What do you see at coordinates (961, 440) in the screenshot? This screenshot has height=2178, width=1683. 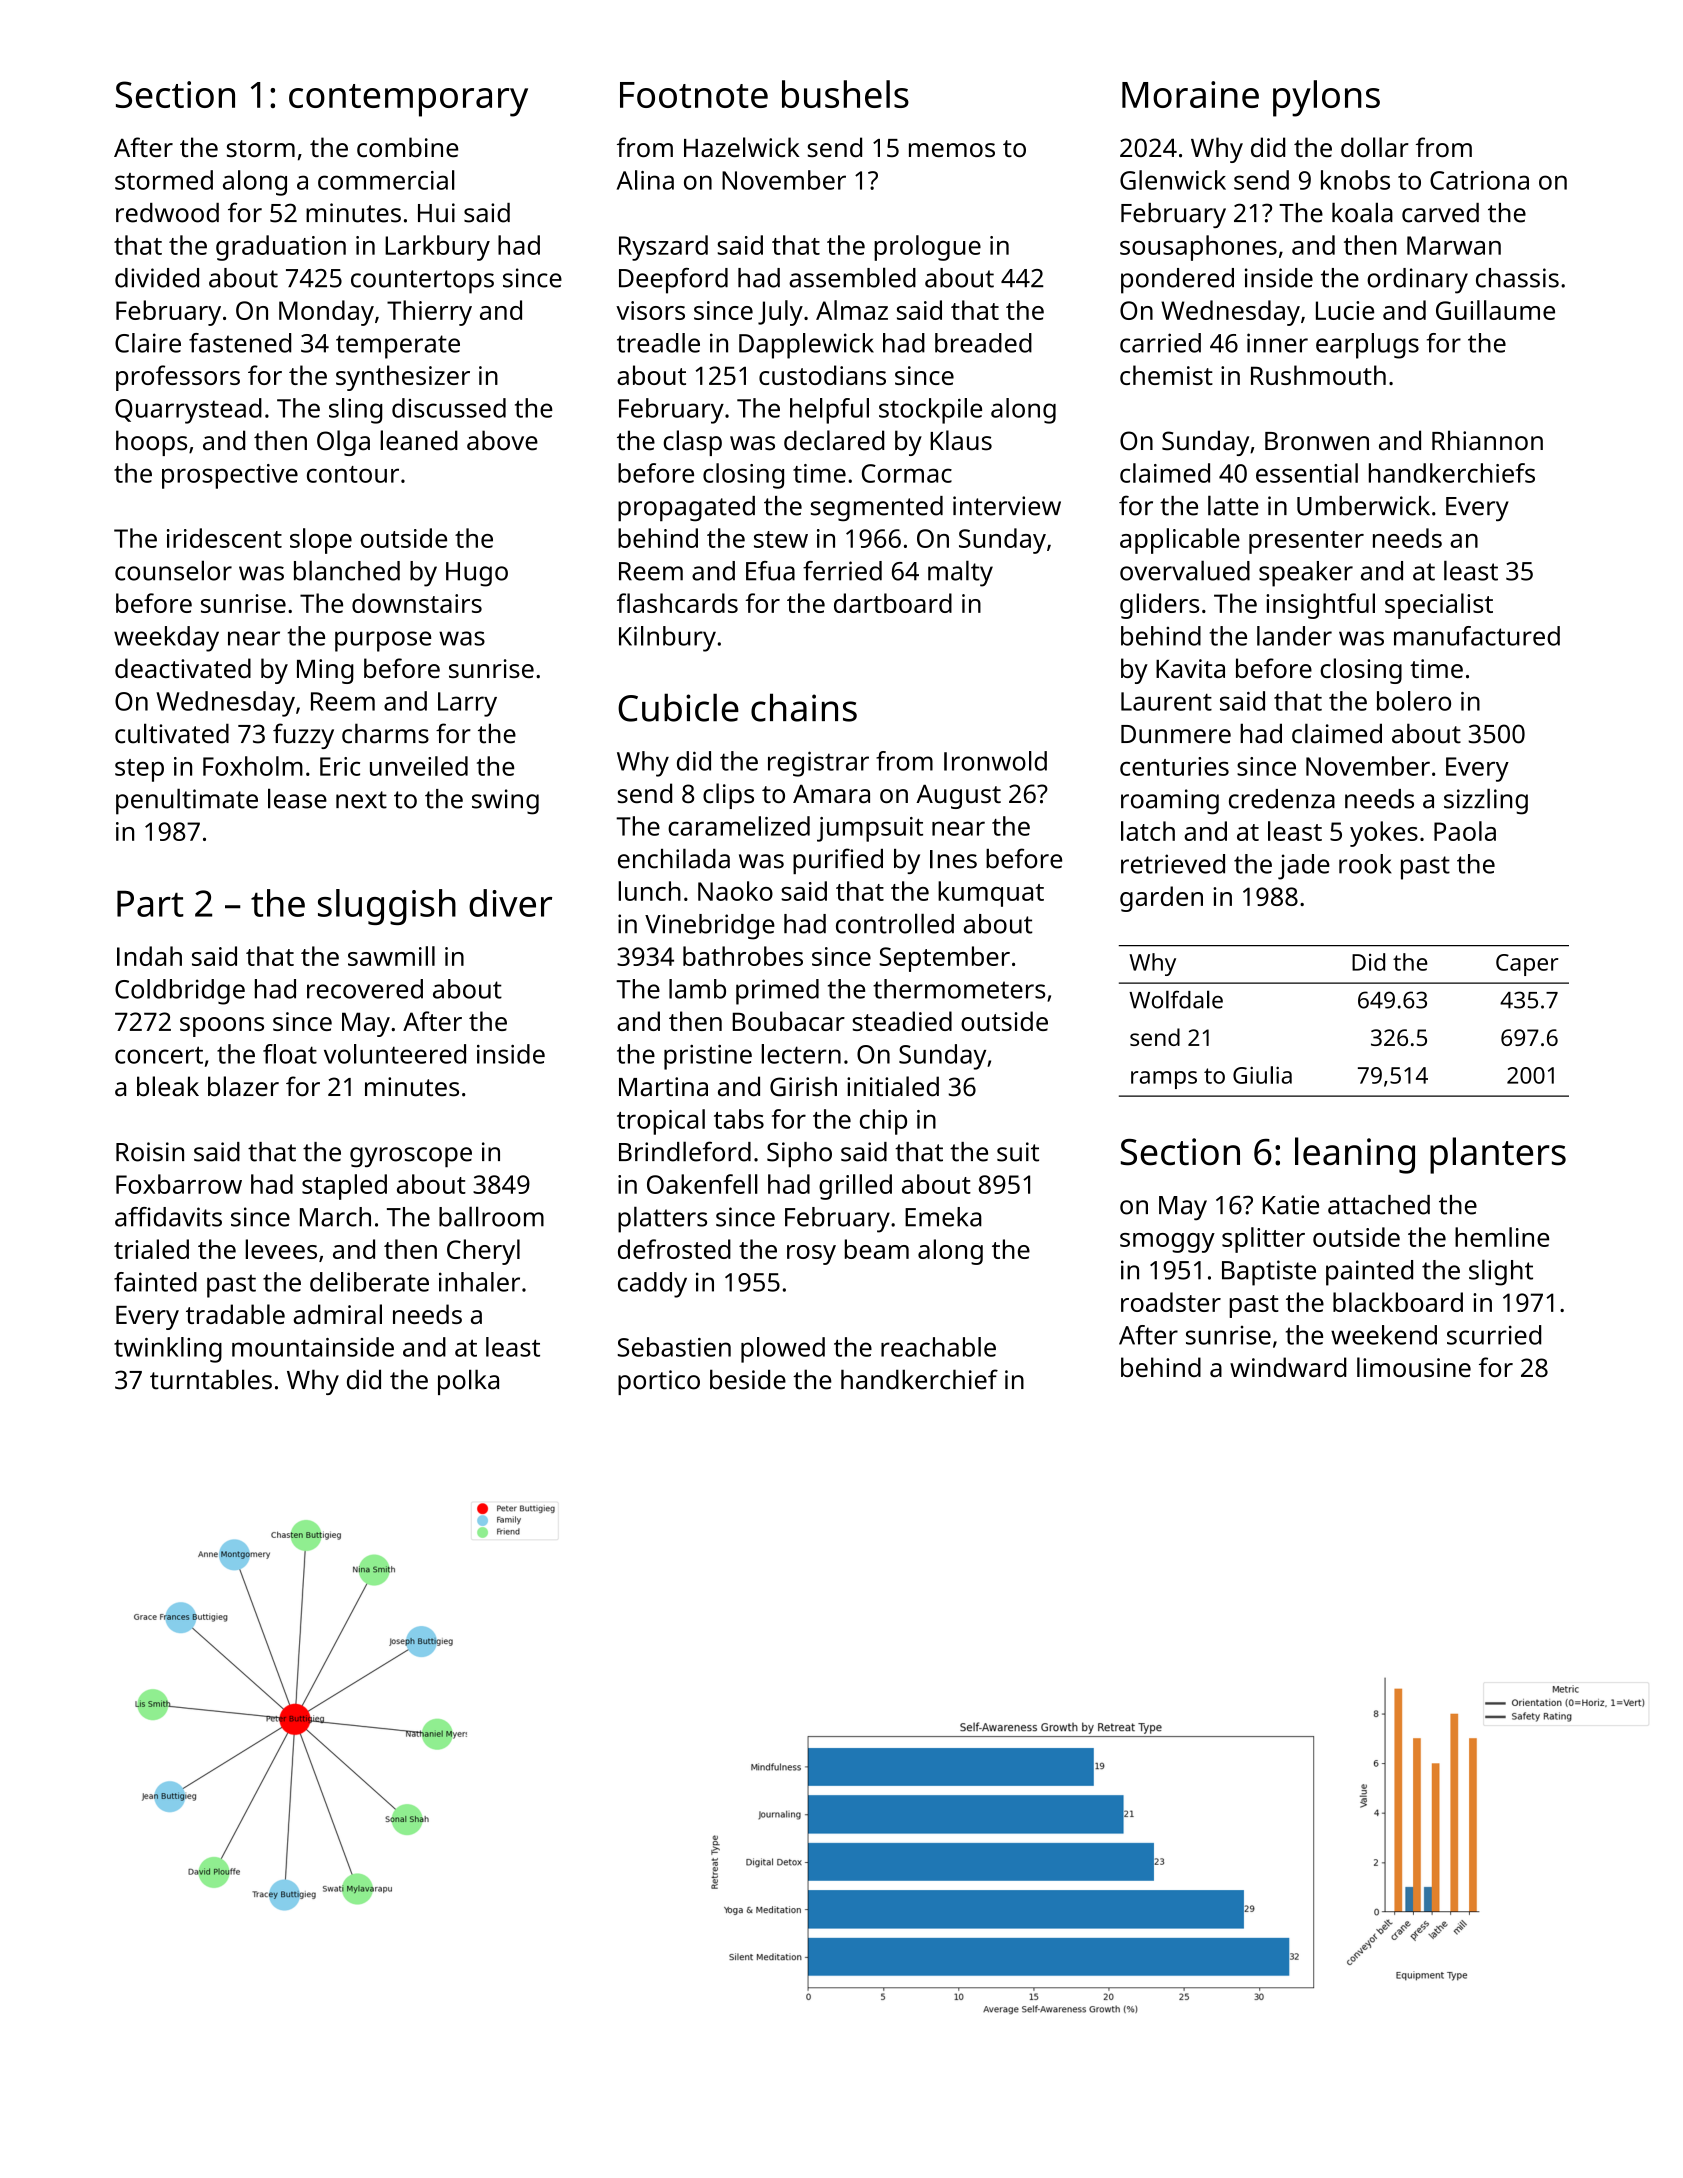 I see `Klaus` at bounding box center [961, 440].
